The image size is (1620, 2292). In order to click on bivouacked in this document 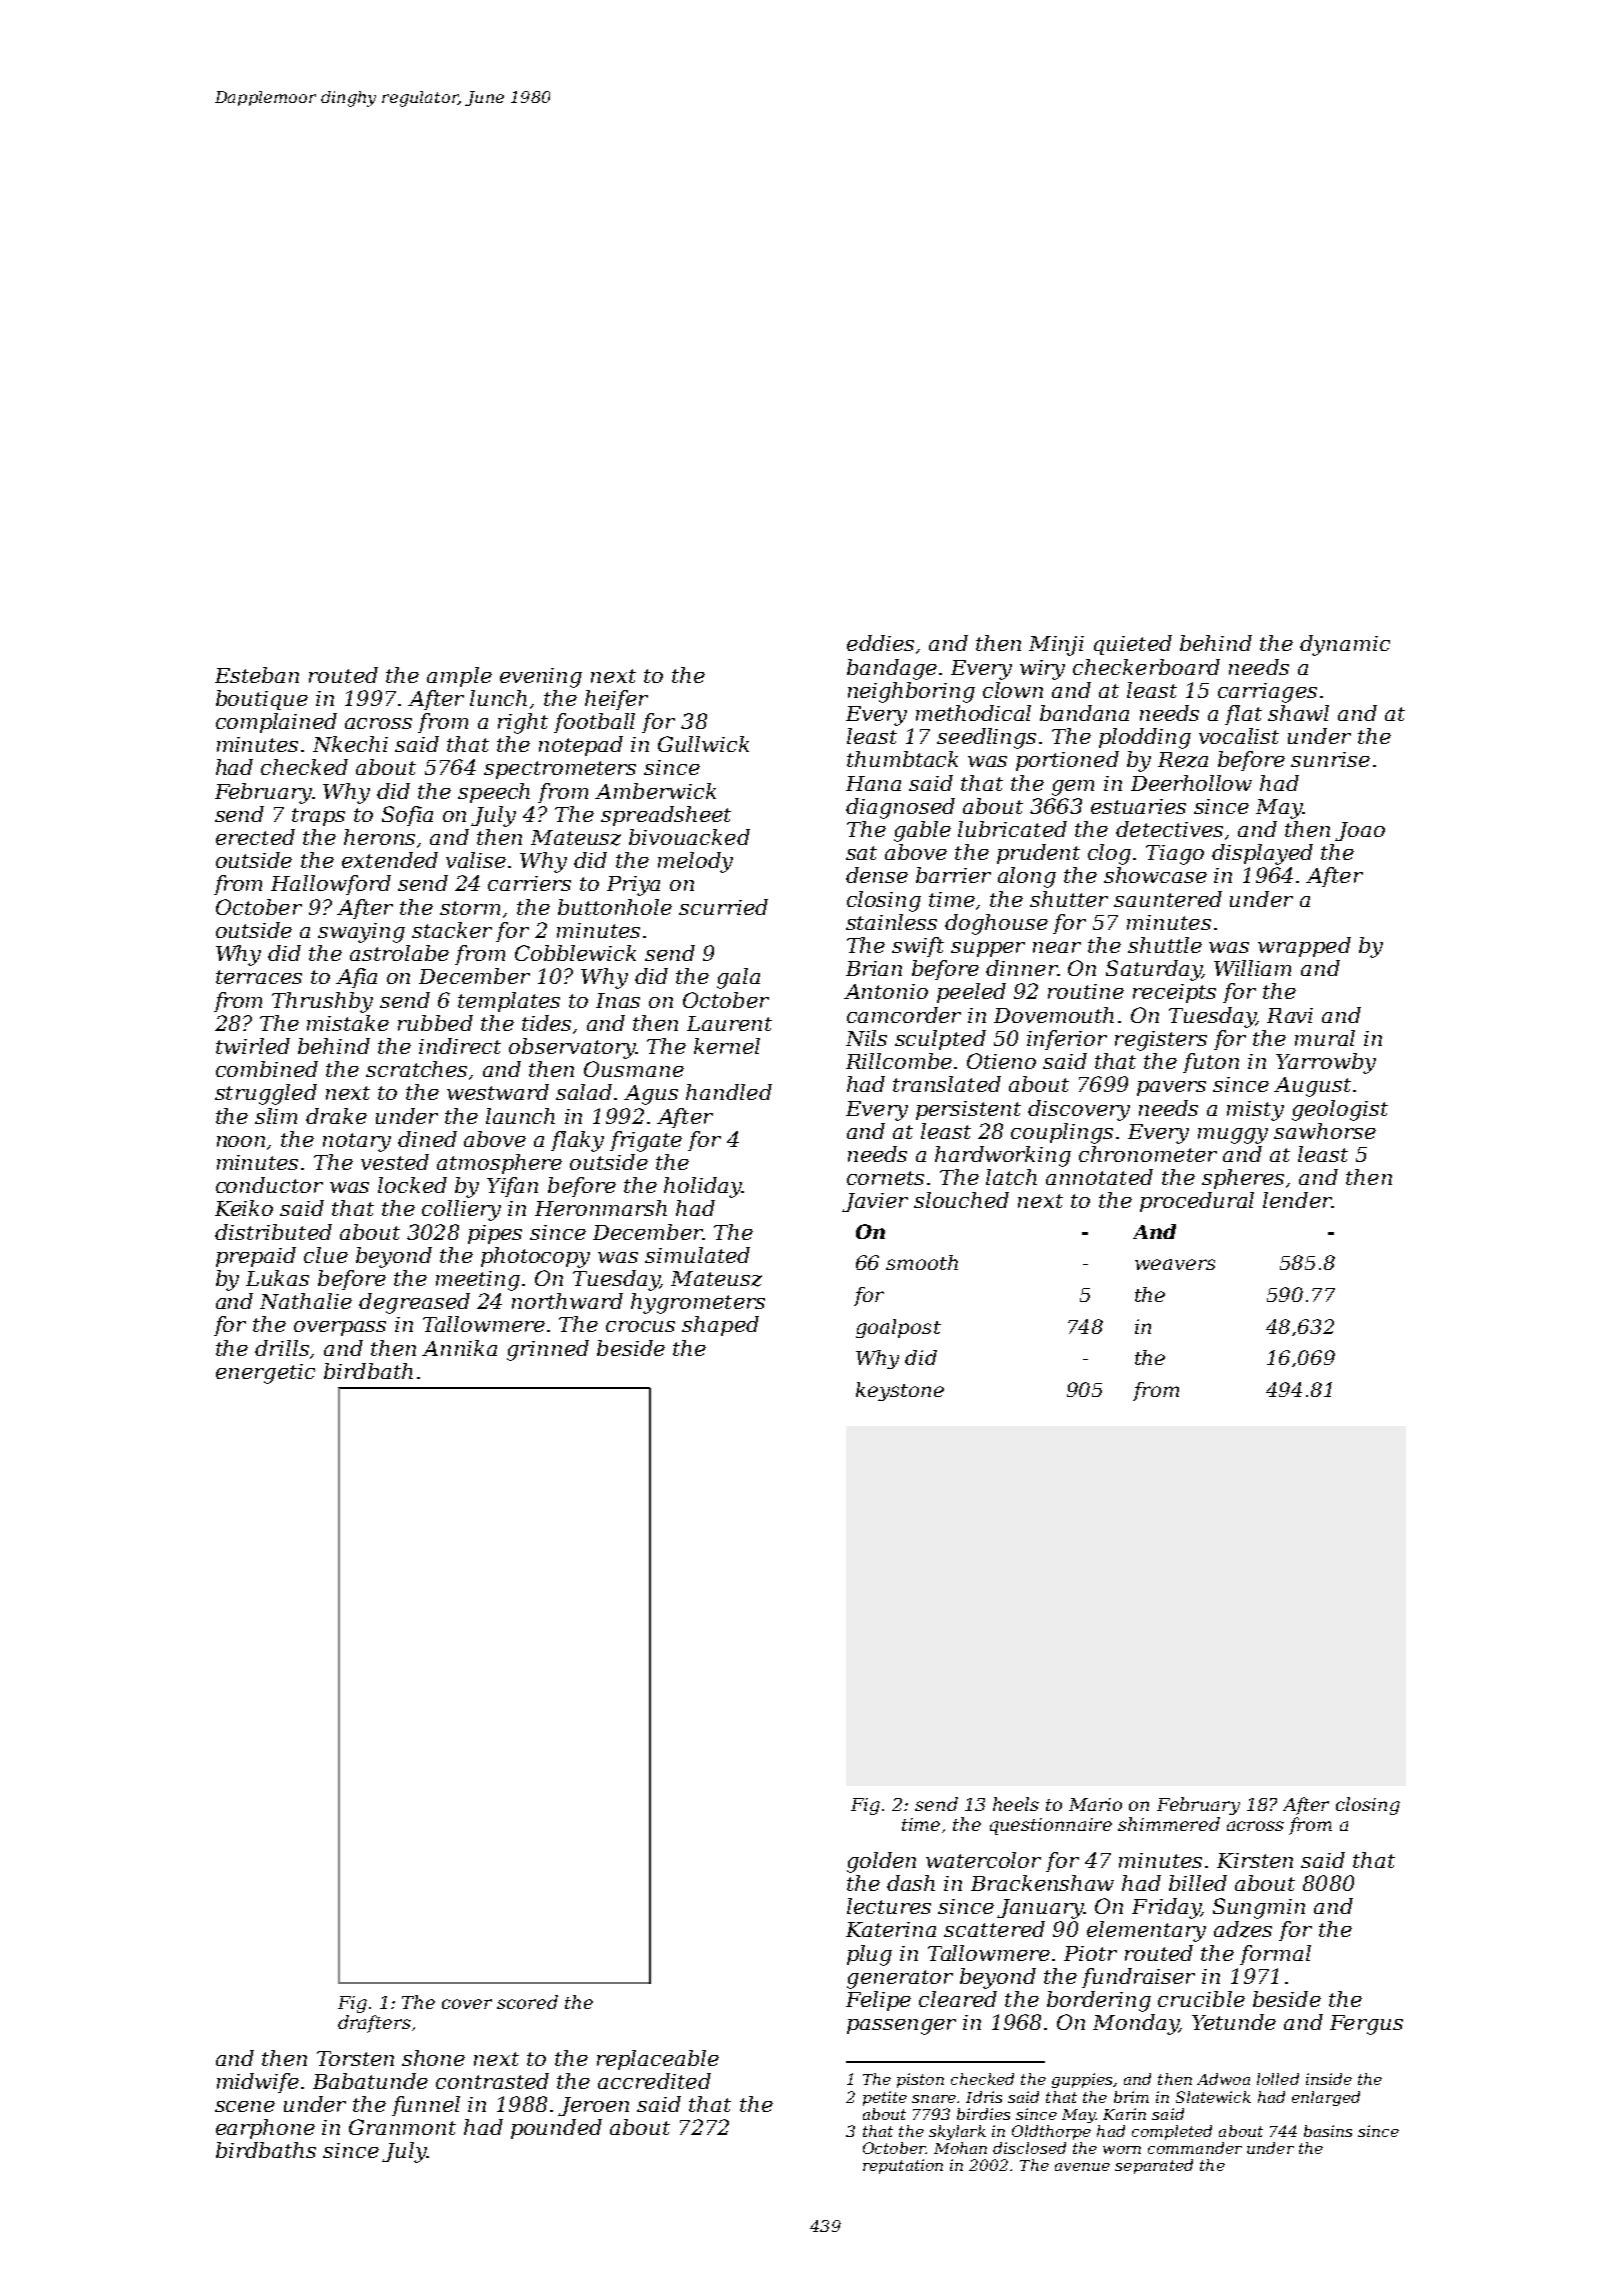, I will do `click(689, 837)`.
